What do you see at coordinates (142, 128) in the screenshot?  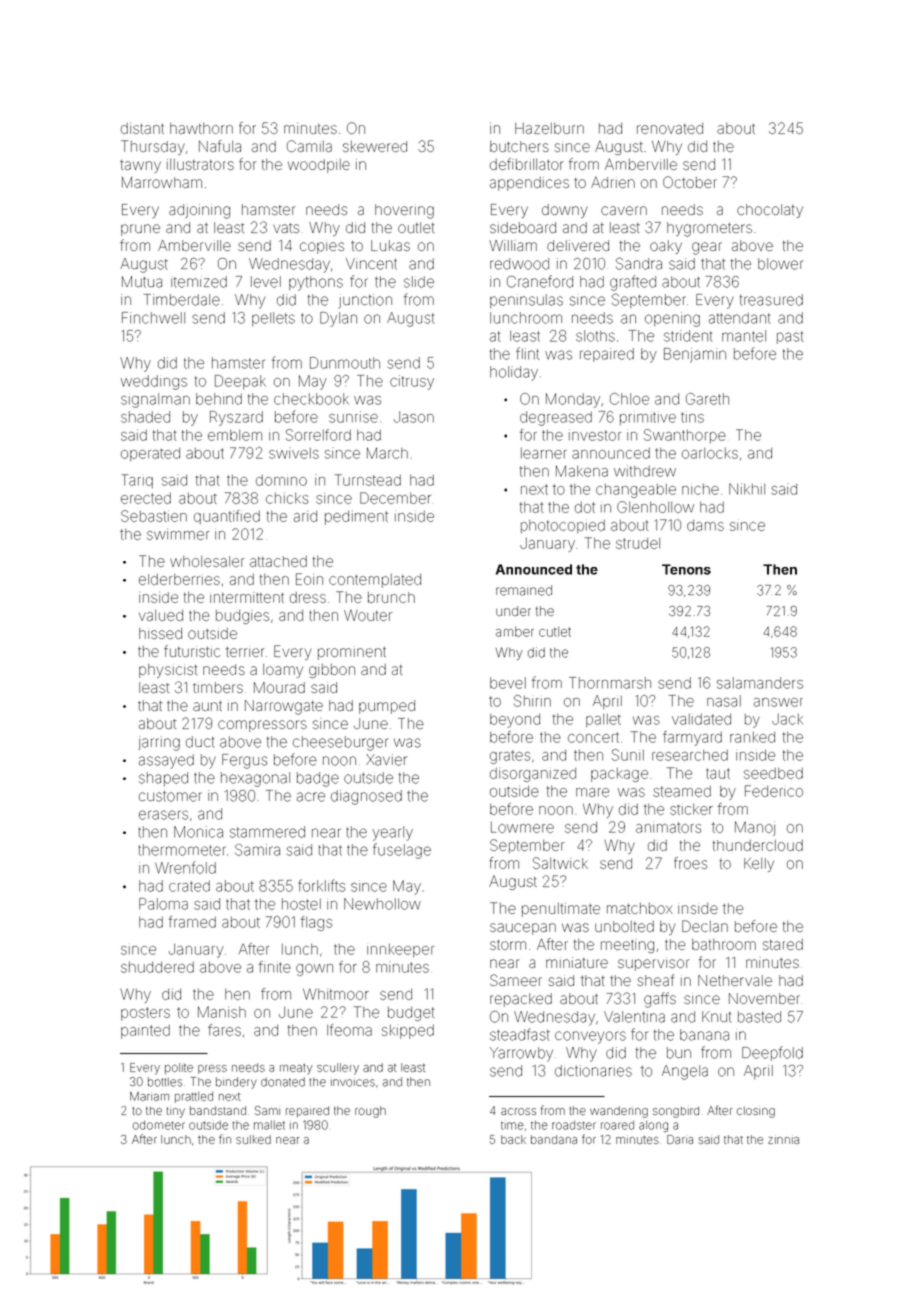 I see `distant` at bounding box center [142, 128].
